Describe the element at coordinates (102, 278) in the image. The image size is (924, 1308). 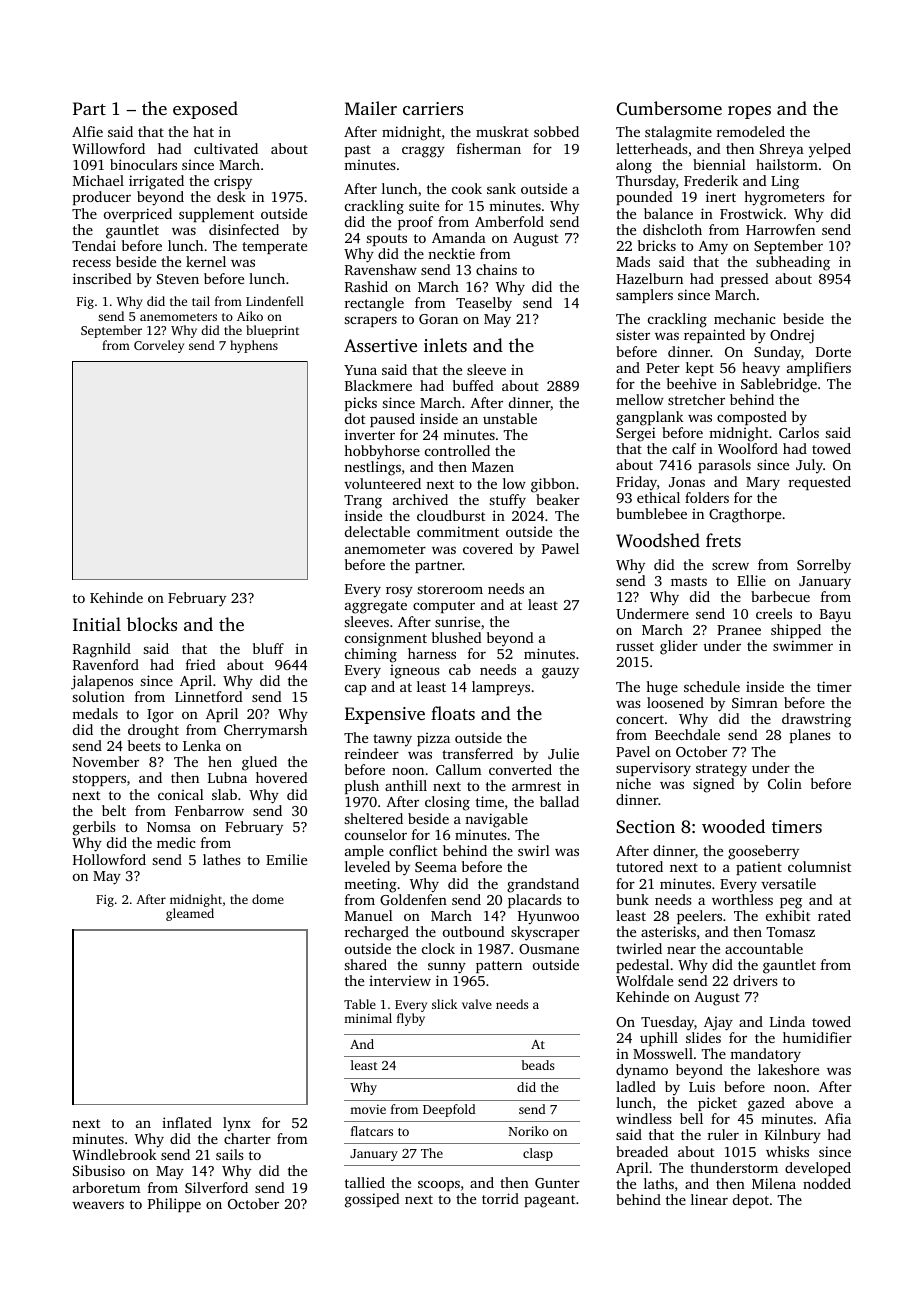
I see `inscribed` at that location.
